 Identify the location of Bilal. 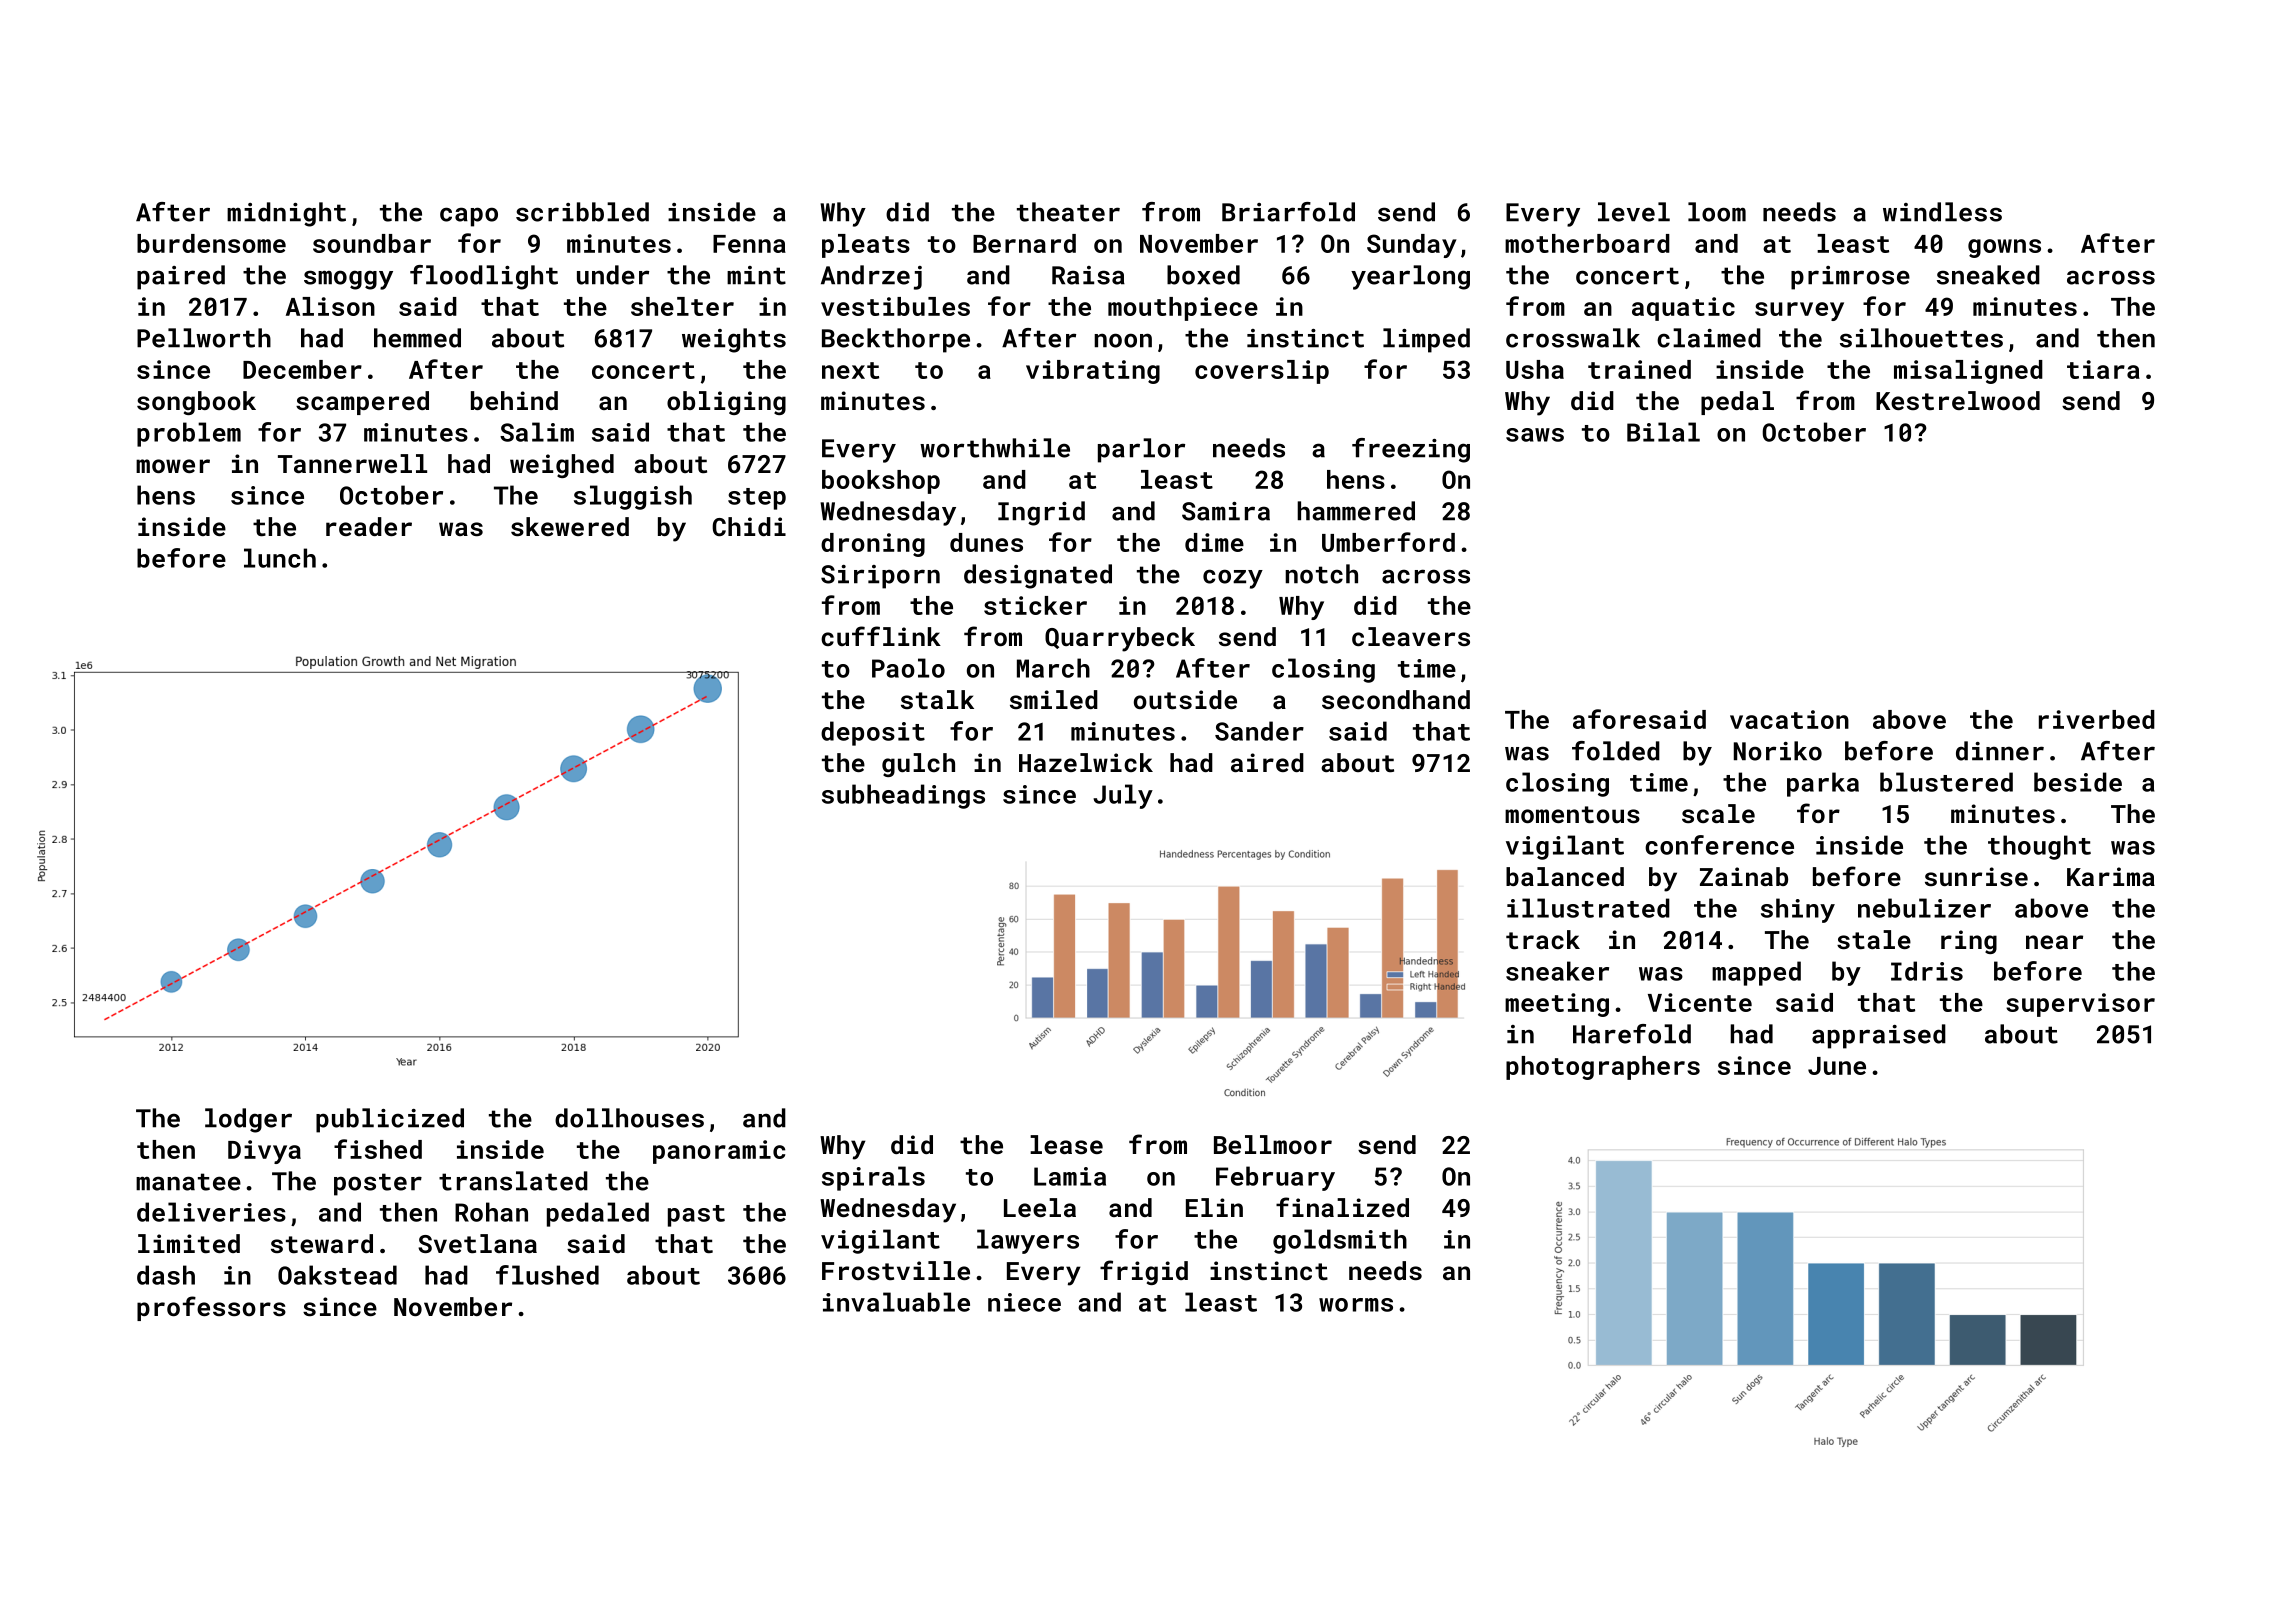
(1663, 432).
